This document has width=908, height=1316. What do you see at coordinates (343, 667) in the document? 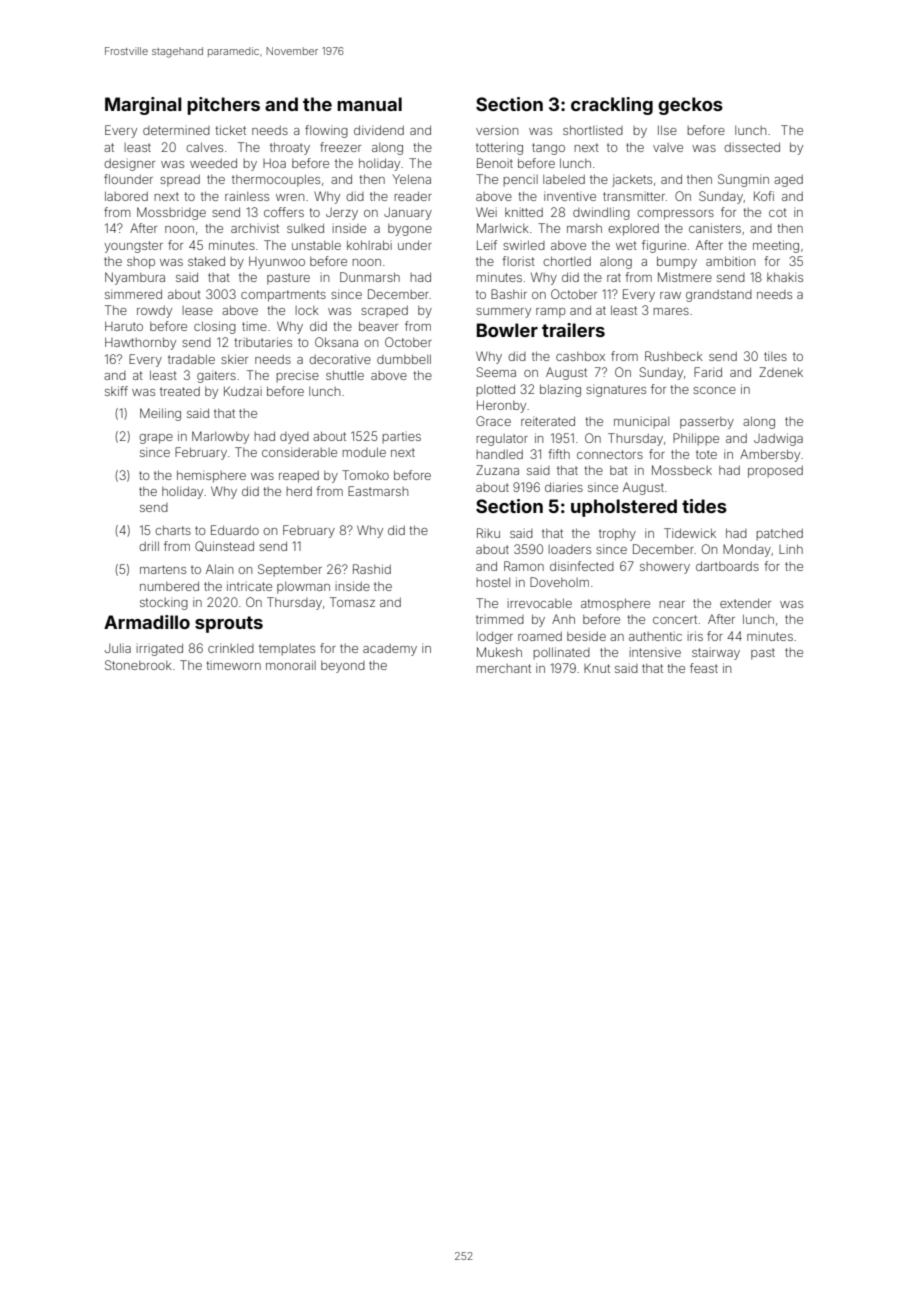
I see `beyond` at bounding box center [343, 667].
